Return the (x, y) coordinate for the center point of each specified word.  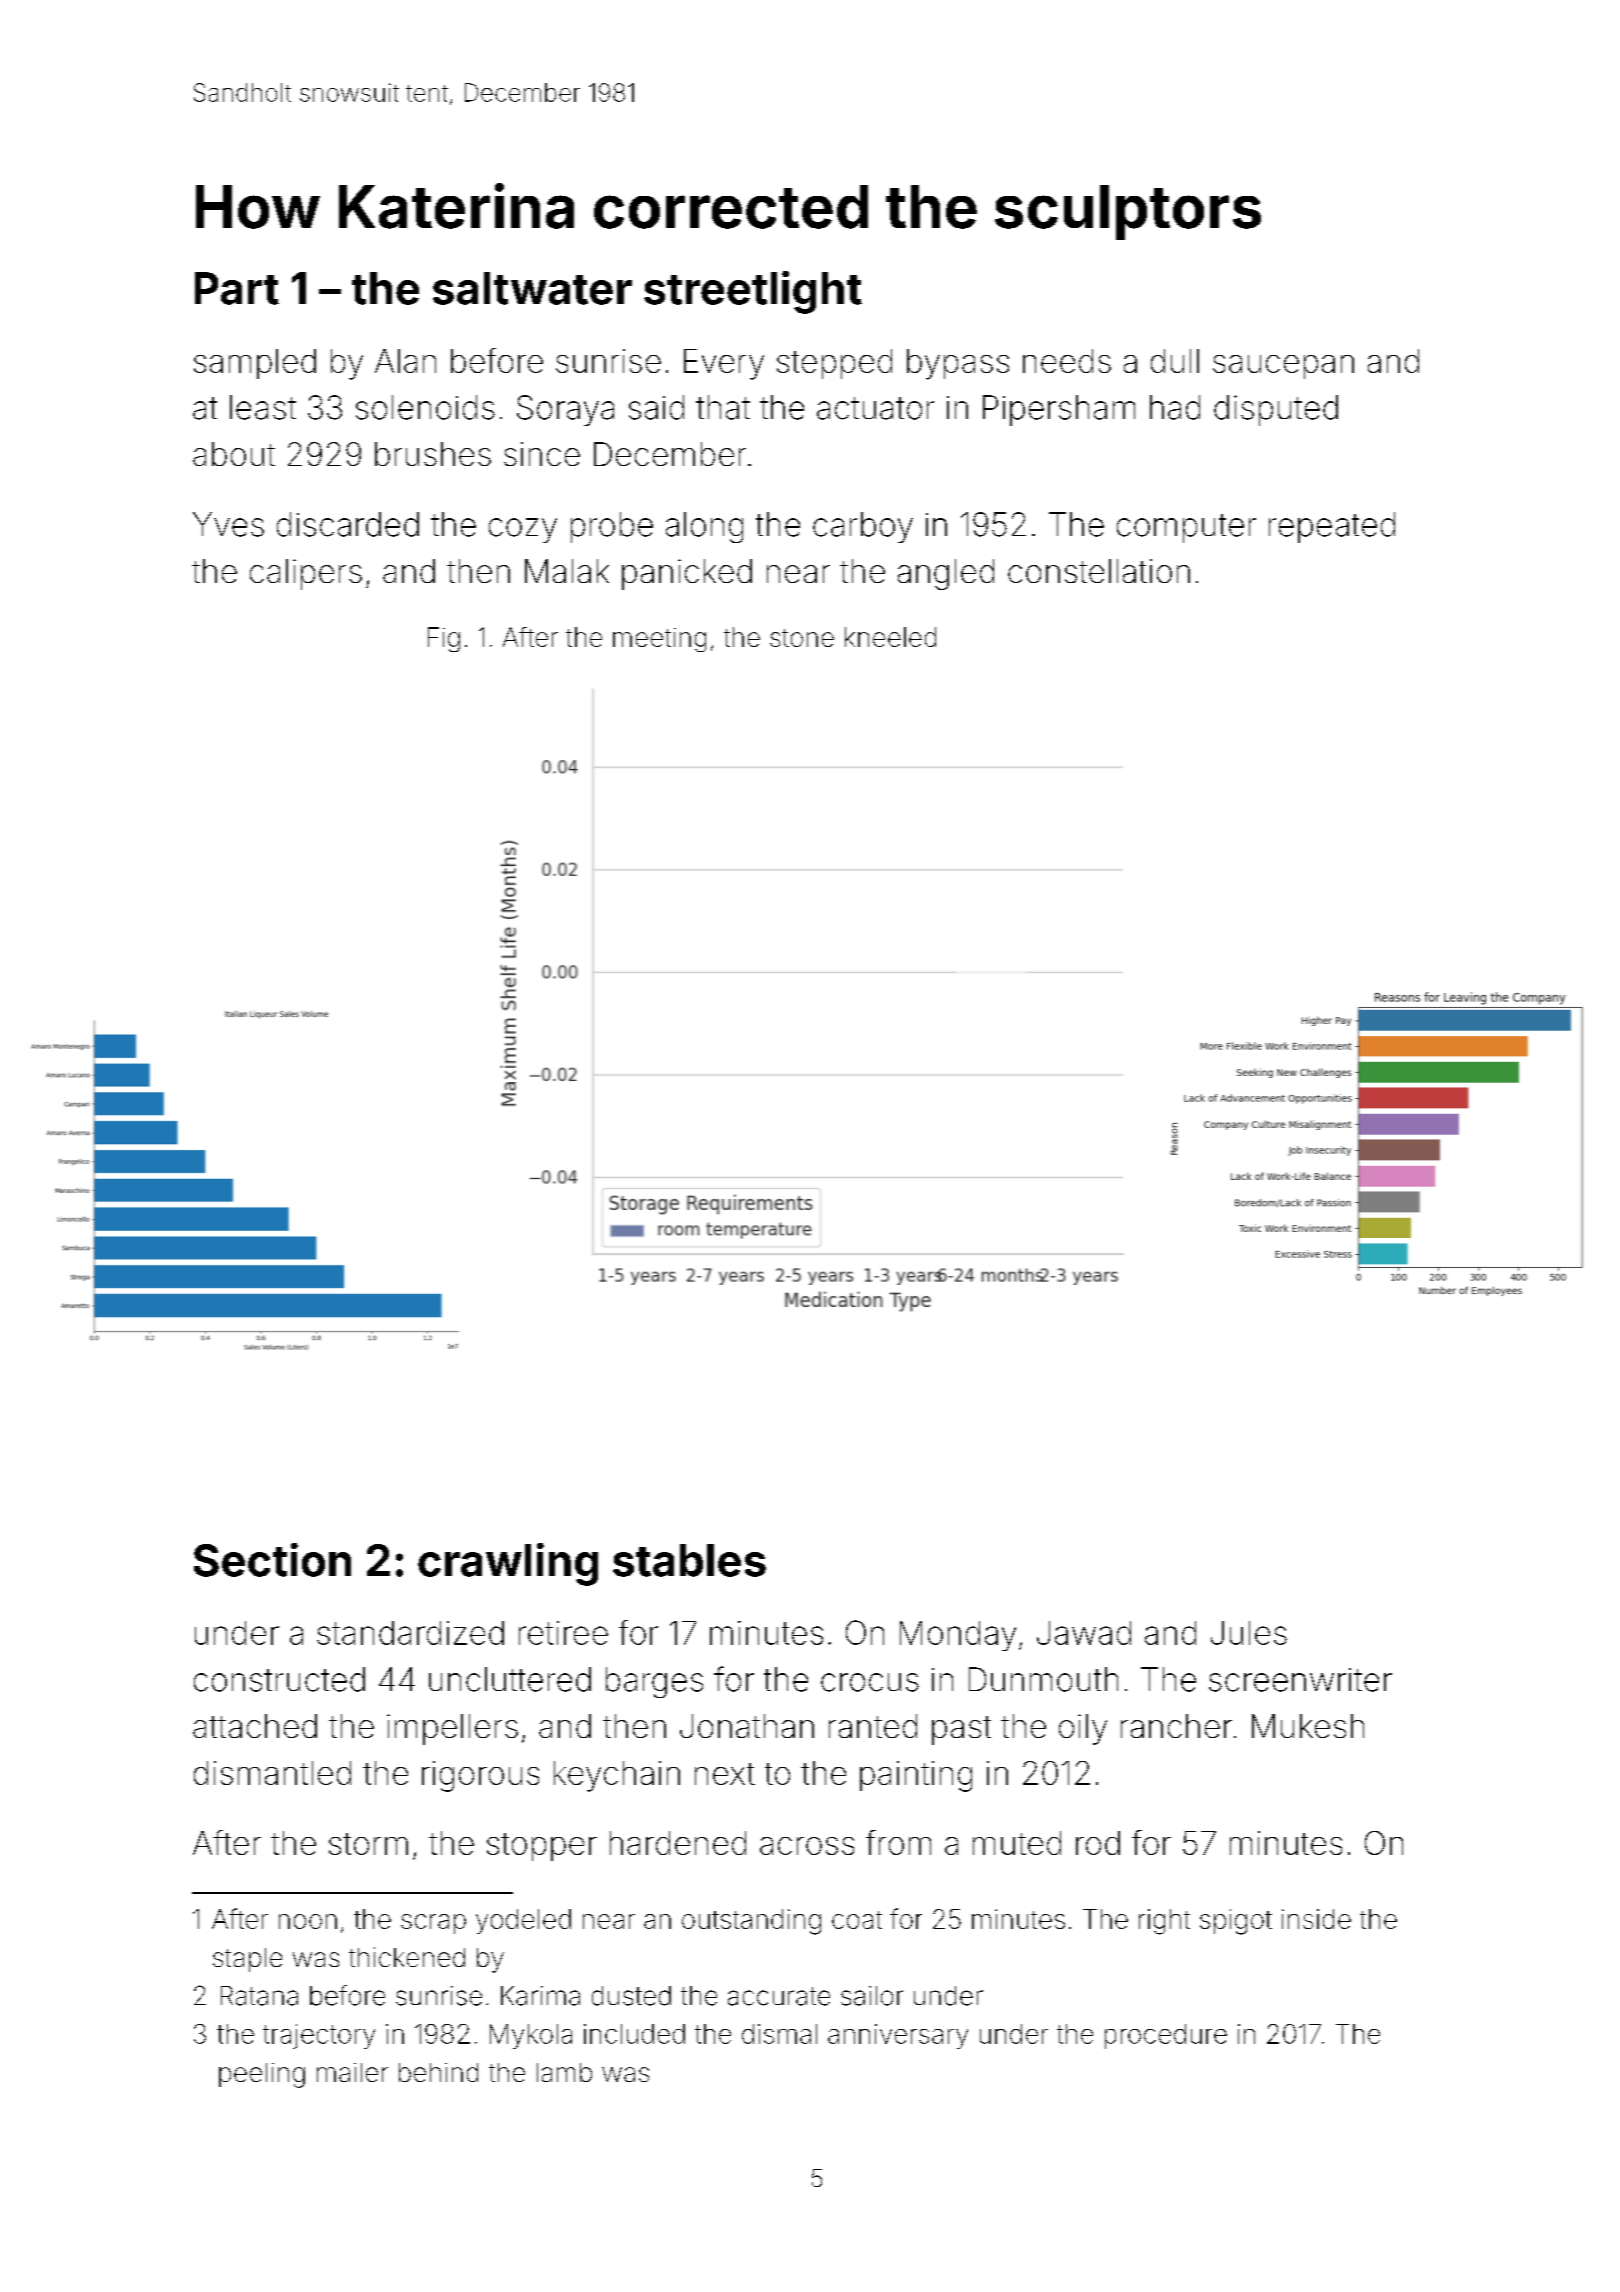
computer (1186, 528)
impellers (452, 1729)
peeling (262, 2075)
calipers (306, 574)
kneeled (890, 637)
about (234, 454)
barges (654, 1682)
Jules (1249, 1633)
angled (946, 574)
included (634, 2034)
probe (612, 527)
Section (272, 1560)
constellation (1099, 571)
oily (1083, 1729)
